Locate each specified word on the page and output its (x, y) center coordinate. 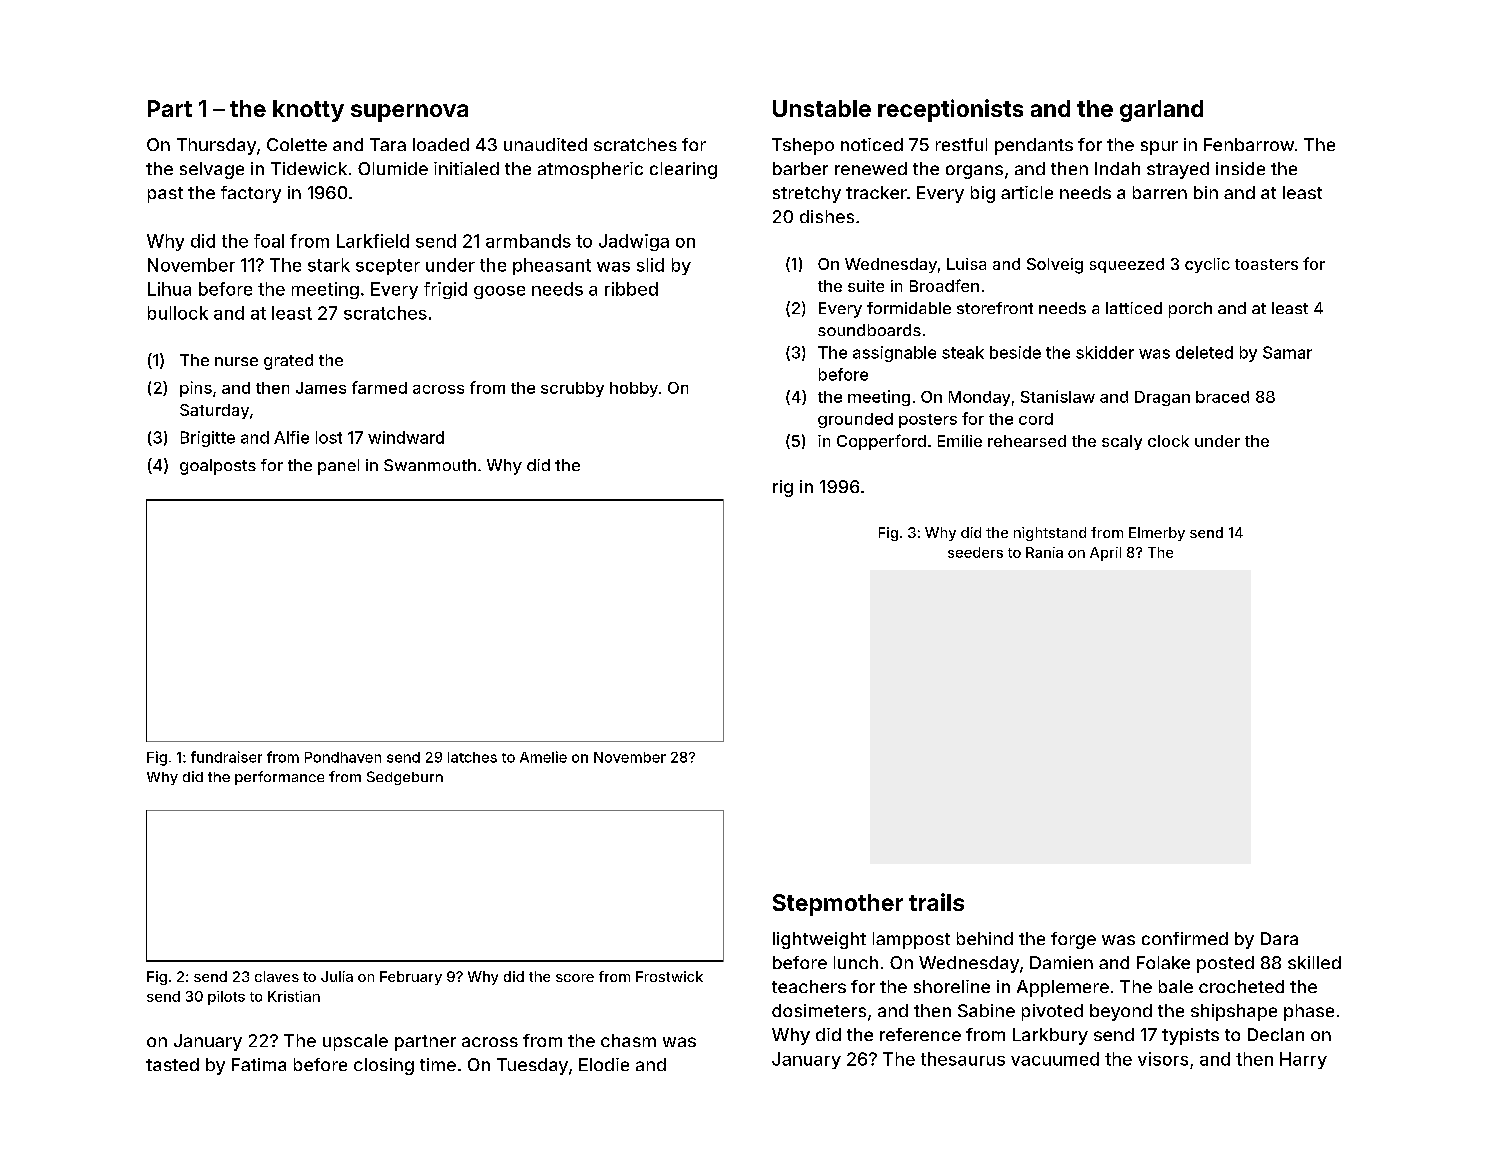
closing (384, 1066)
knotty (308, 111)
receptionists (950, 110)
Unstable (822, 108)
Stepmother (838, 905)
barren (1160, 192)
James (321, 388)
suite (866, 286)
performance (279, 778)
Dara (1279, 938)
